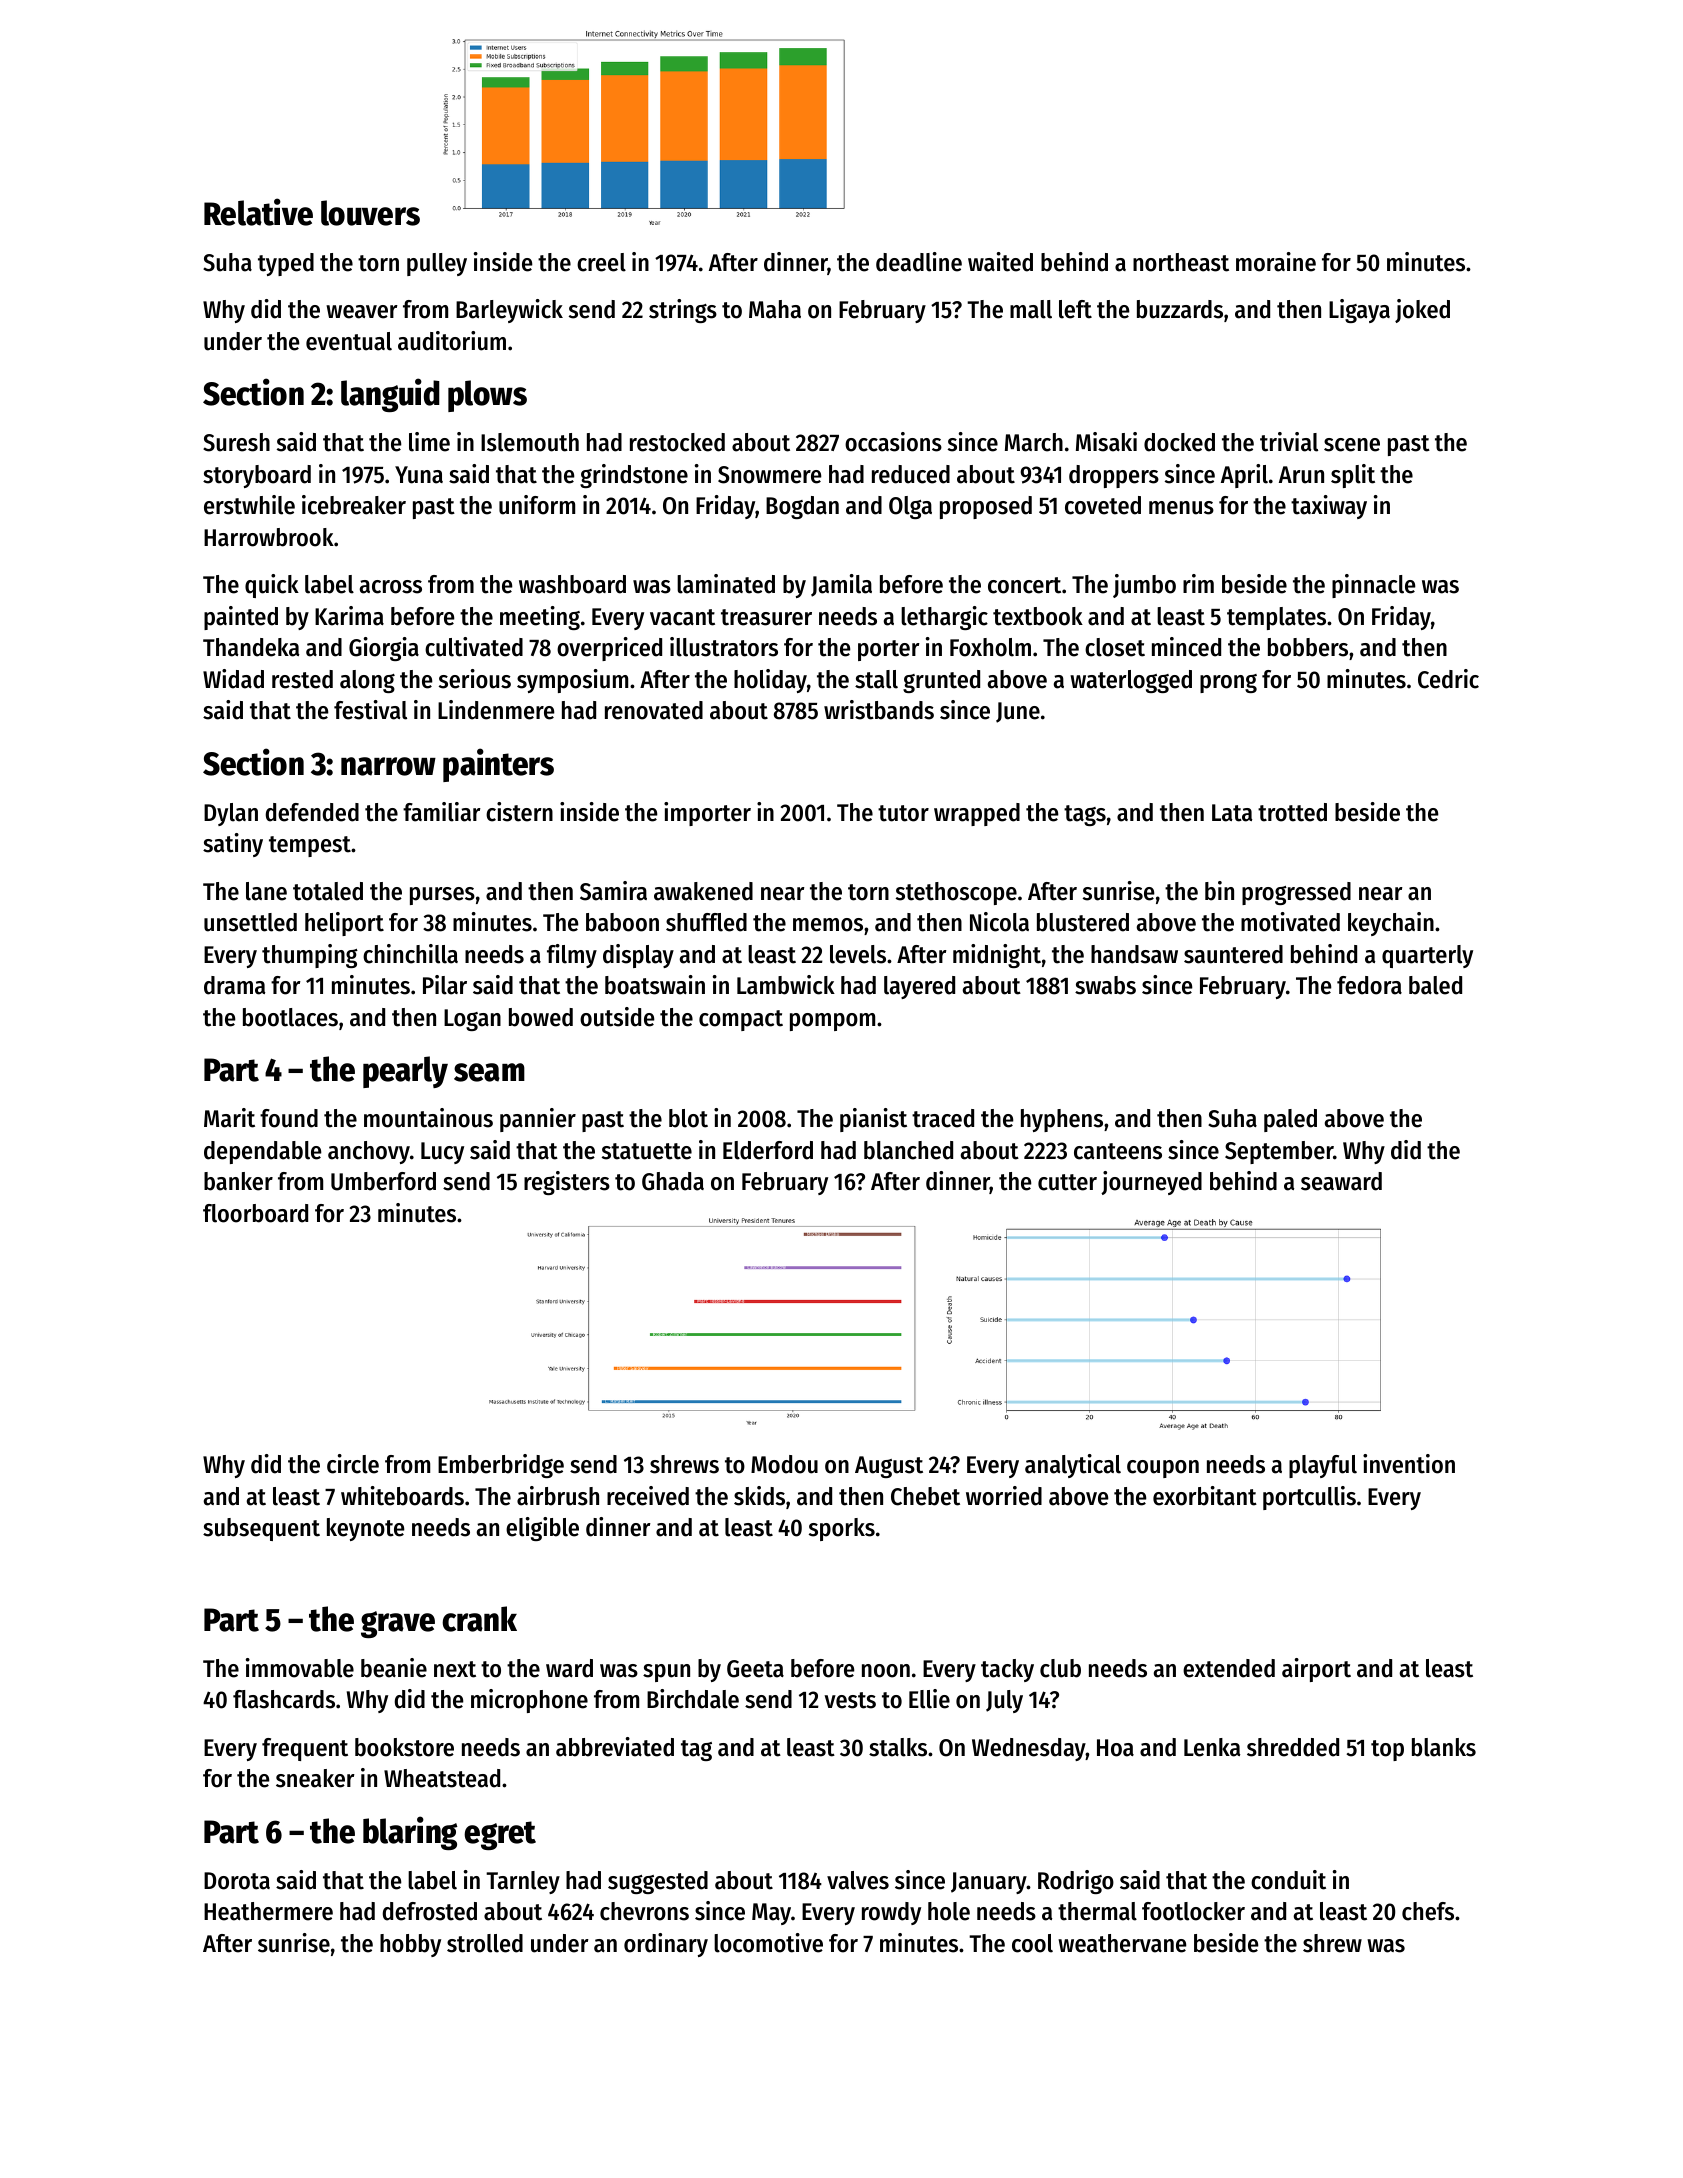  What do you see at coordinates (1118, 1151) in the screenshot?
I see `canteens` at bounding box center [1118, 1151].
